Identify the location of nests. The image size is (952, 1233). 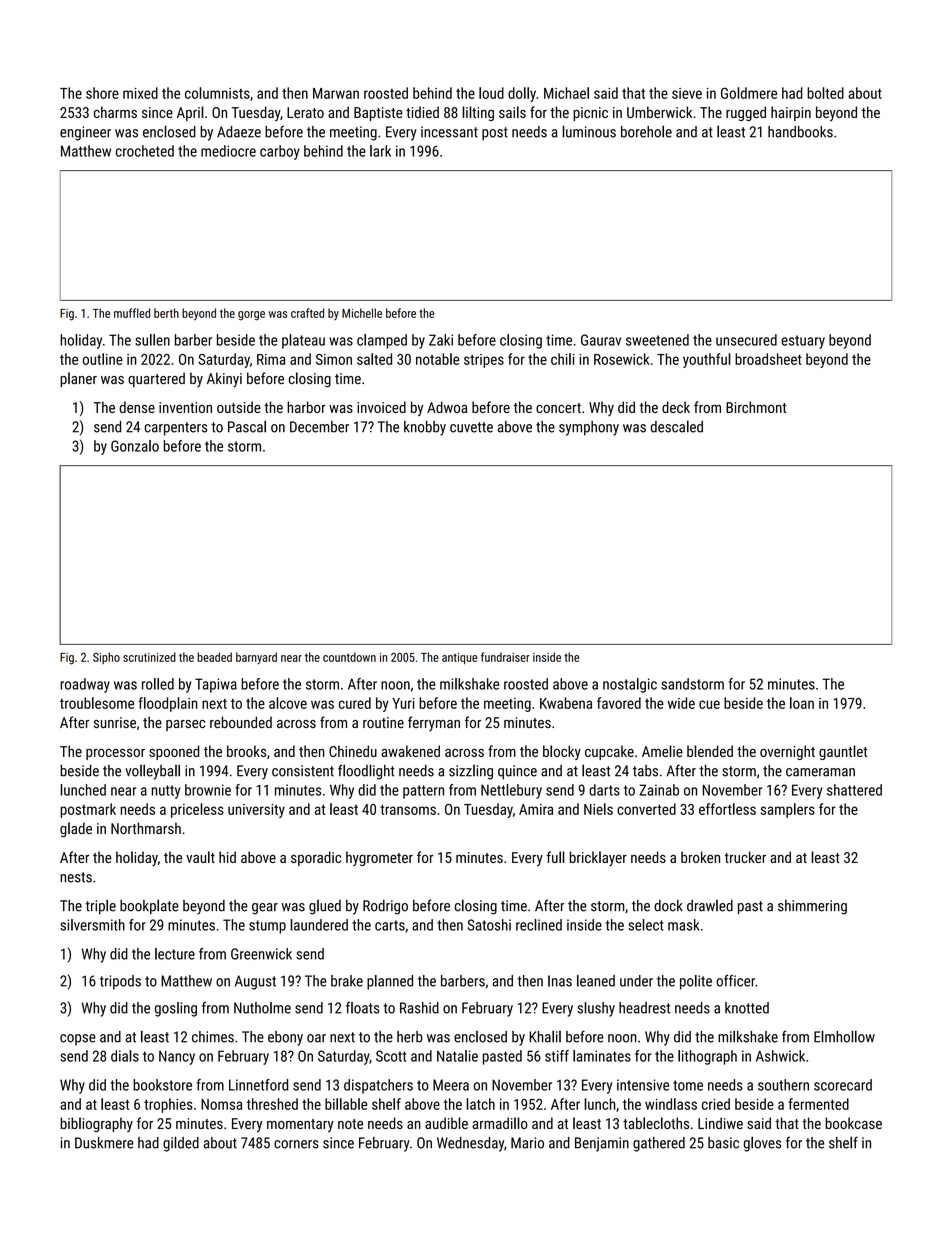
(76, 877).
